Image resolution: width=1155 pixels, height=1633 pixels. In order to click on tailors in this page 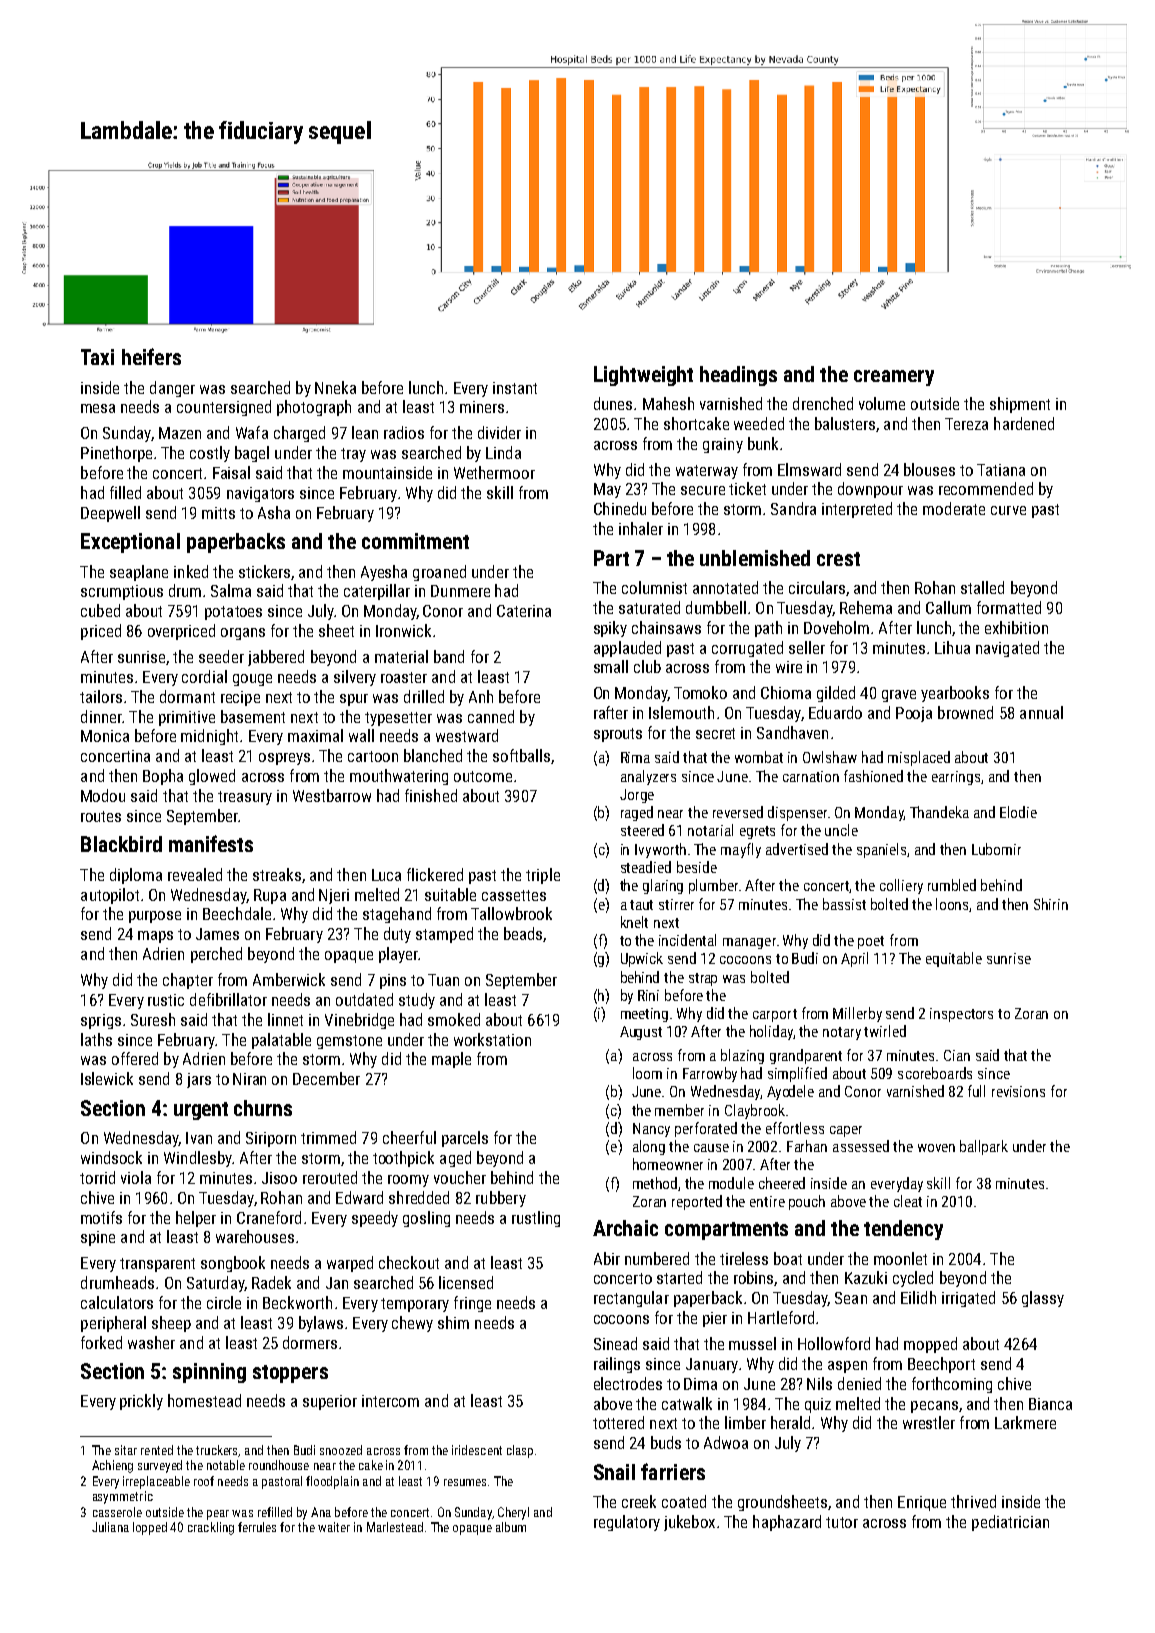, I will do `click(101, 696)`.
